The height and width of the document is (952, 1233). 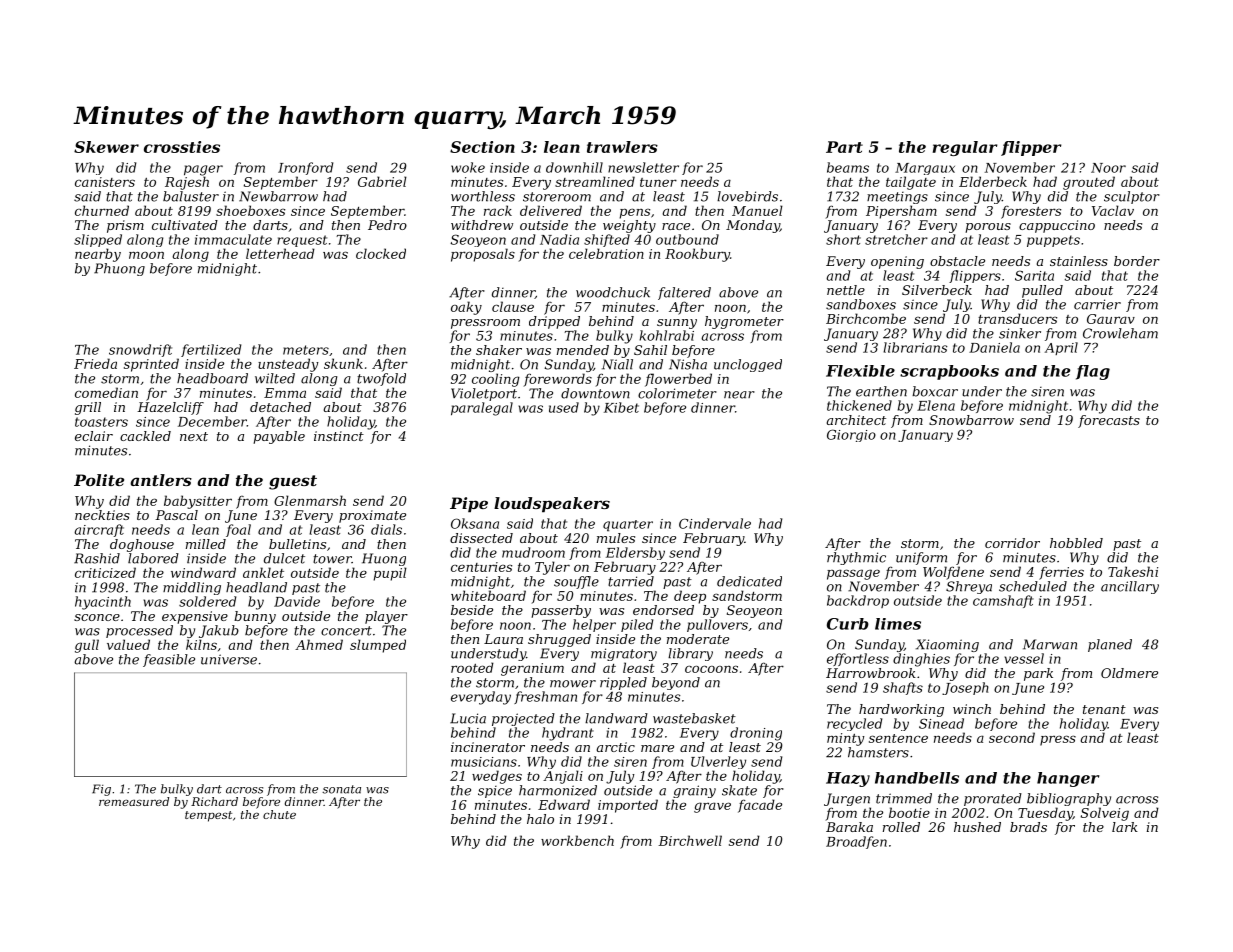 I want to click on Sarita, so click(x=1034, y=275).
